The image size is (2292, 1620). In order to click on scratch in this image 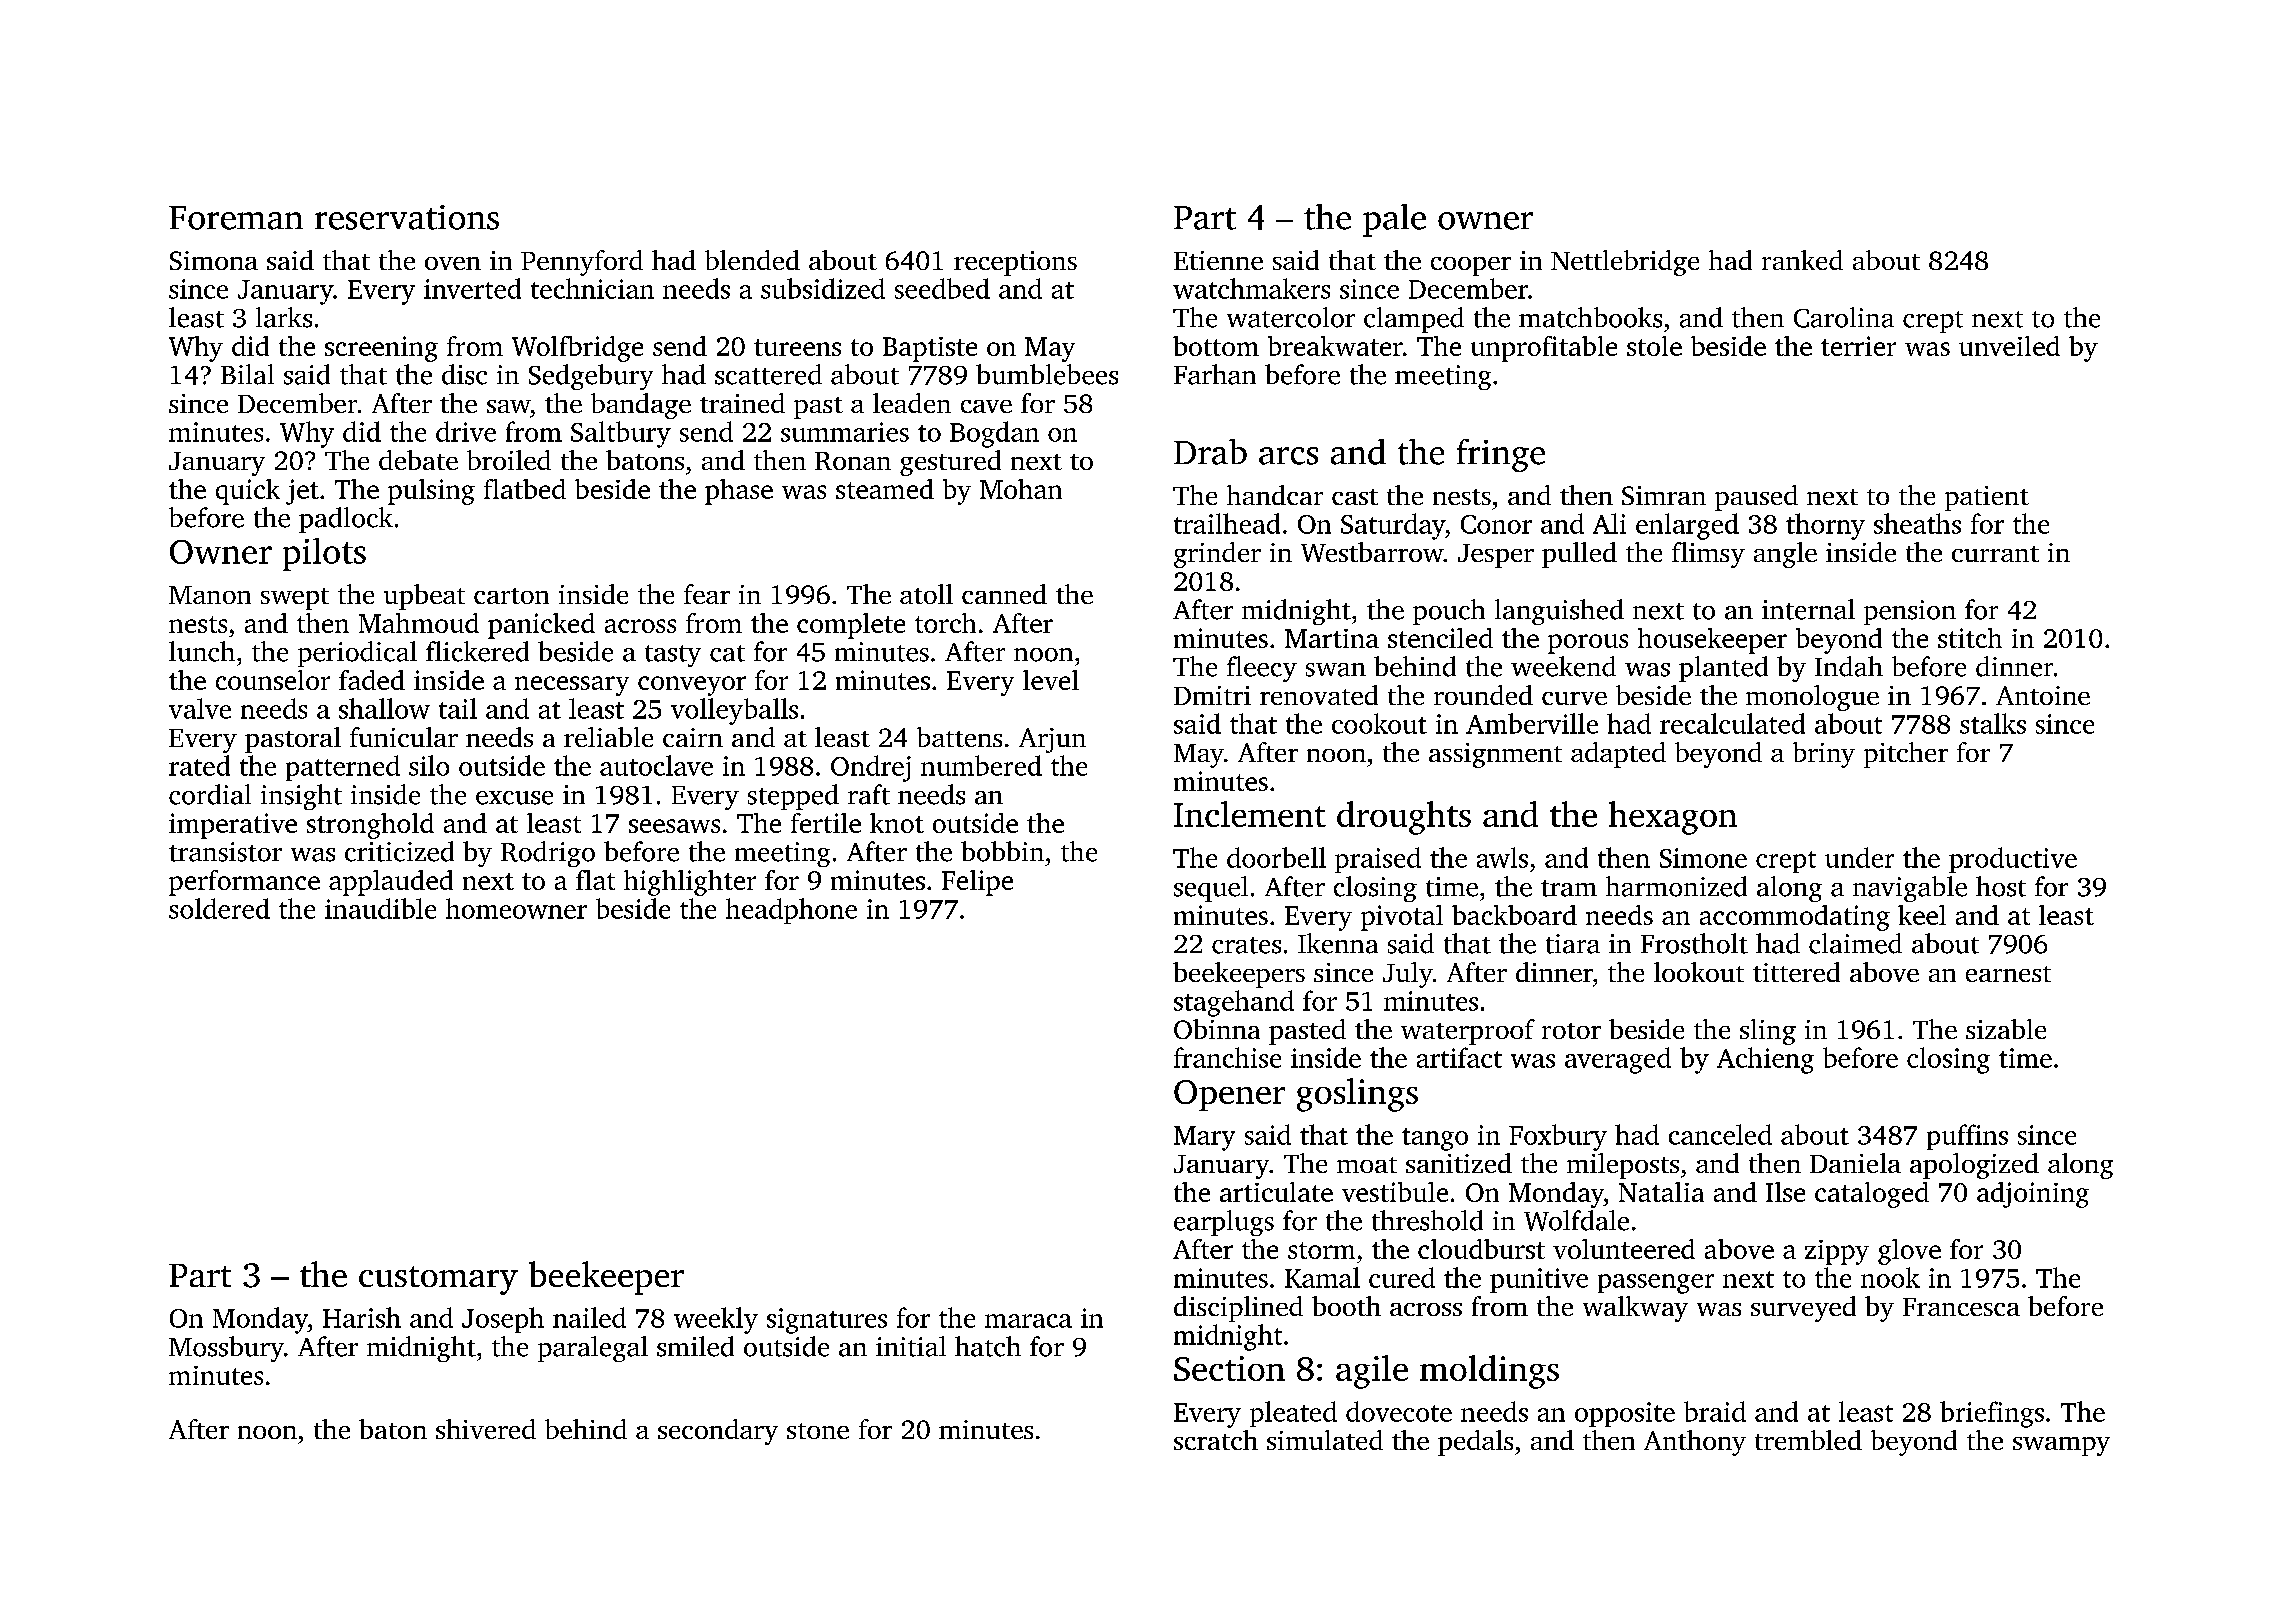, I will do `click(1216, 1440)`.
